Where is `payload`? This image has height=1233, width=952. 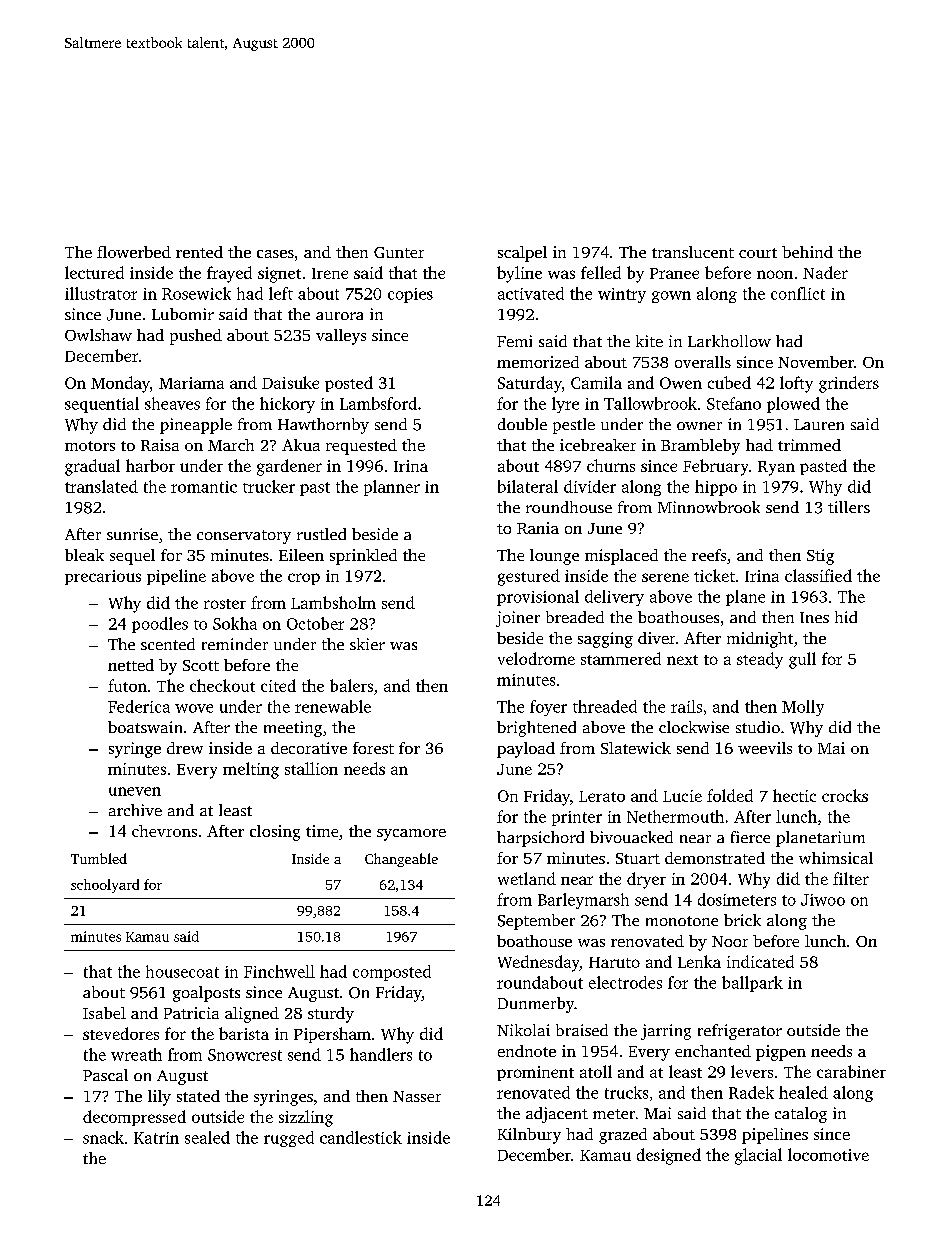 payload is located at coordinates (526, 750).
